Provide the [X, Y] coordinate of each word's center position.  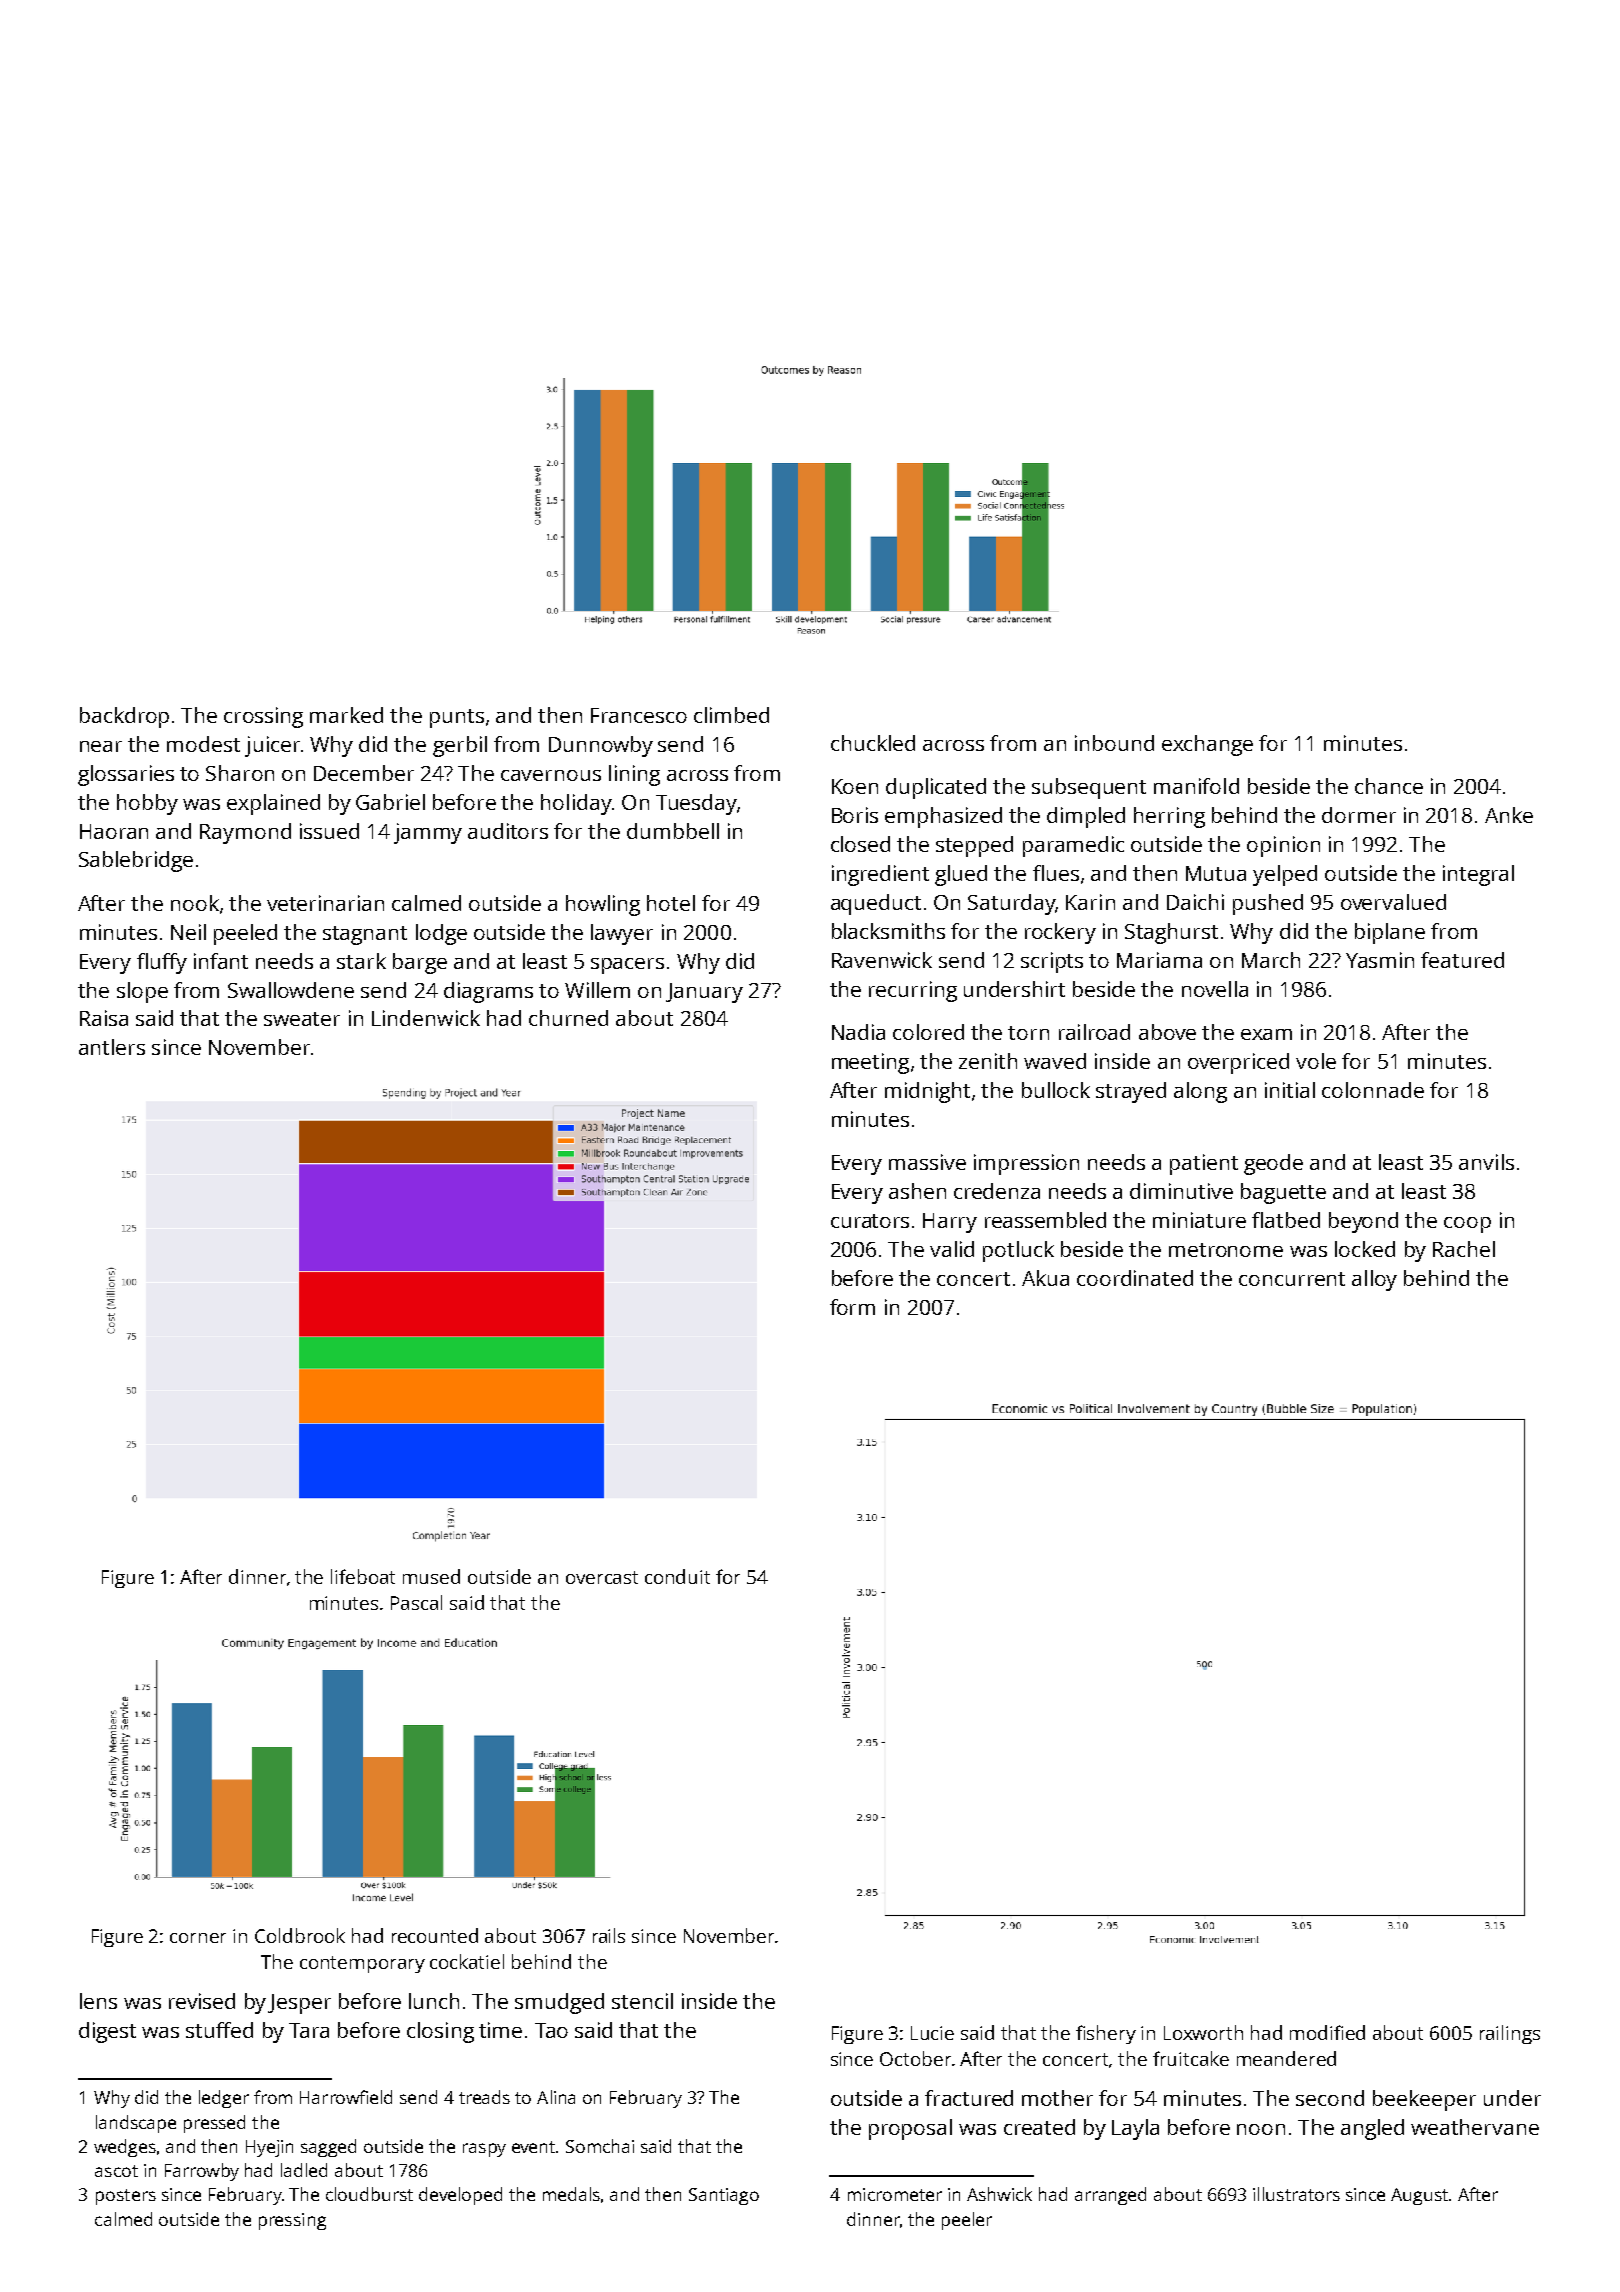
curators [870, 1221]
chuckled [873, 743]
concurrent [1292, 1279]
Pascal [416, 1602]
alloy [1374, 1280]
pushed [1268, 904]
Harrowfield [346, 2097]
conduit [677, 1576]
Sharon [240, 773]
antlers [112, 1047]
